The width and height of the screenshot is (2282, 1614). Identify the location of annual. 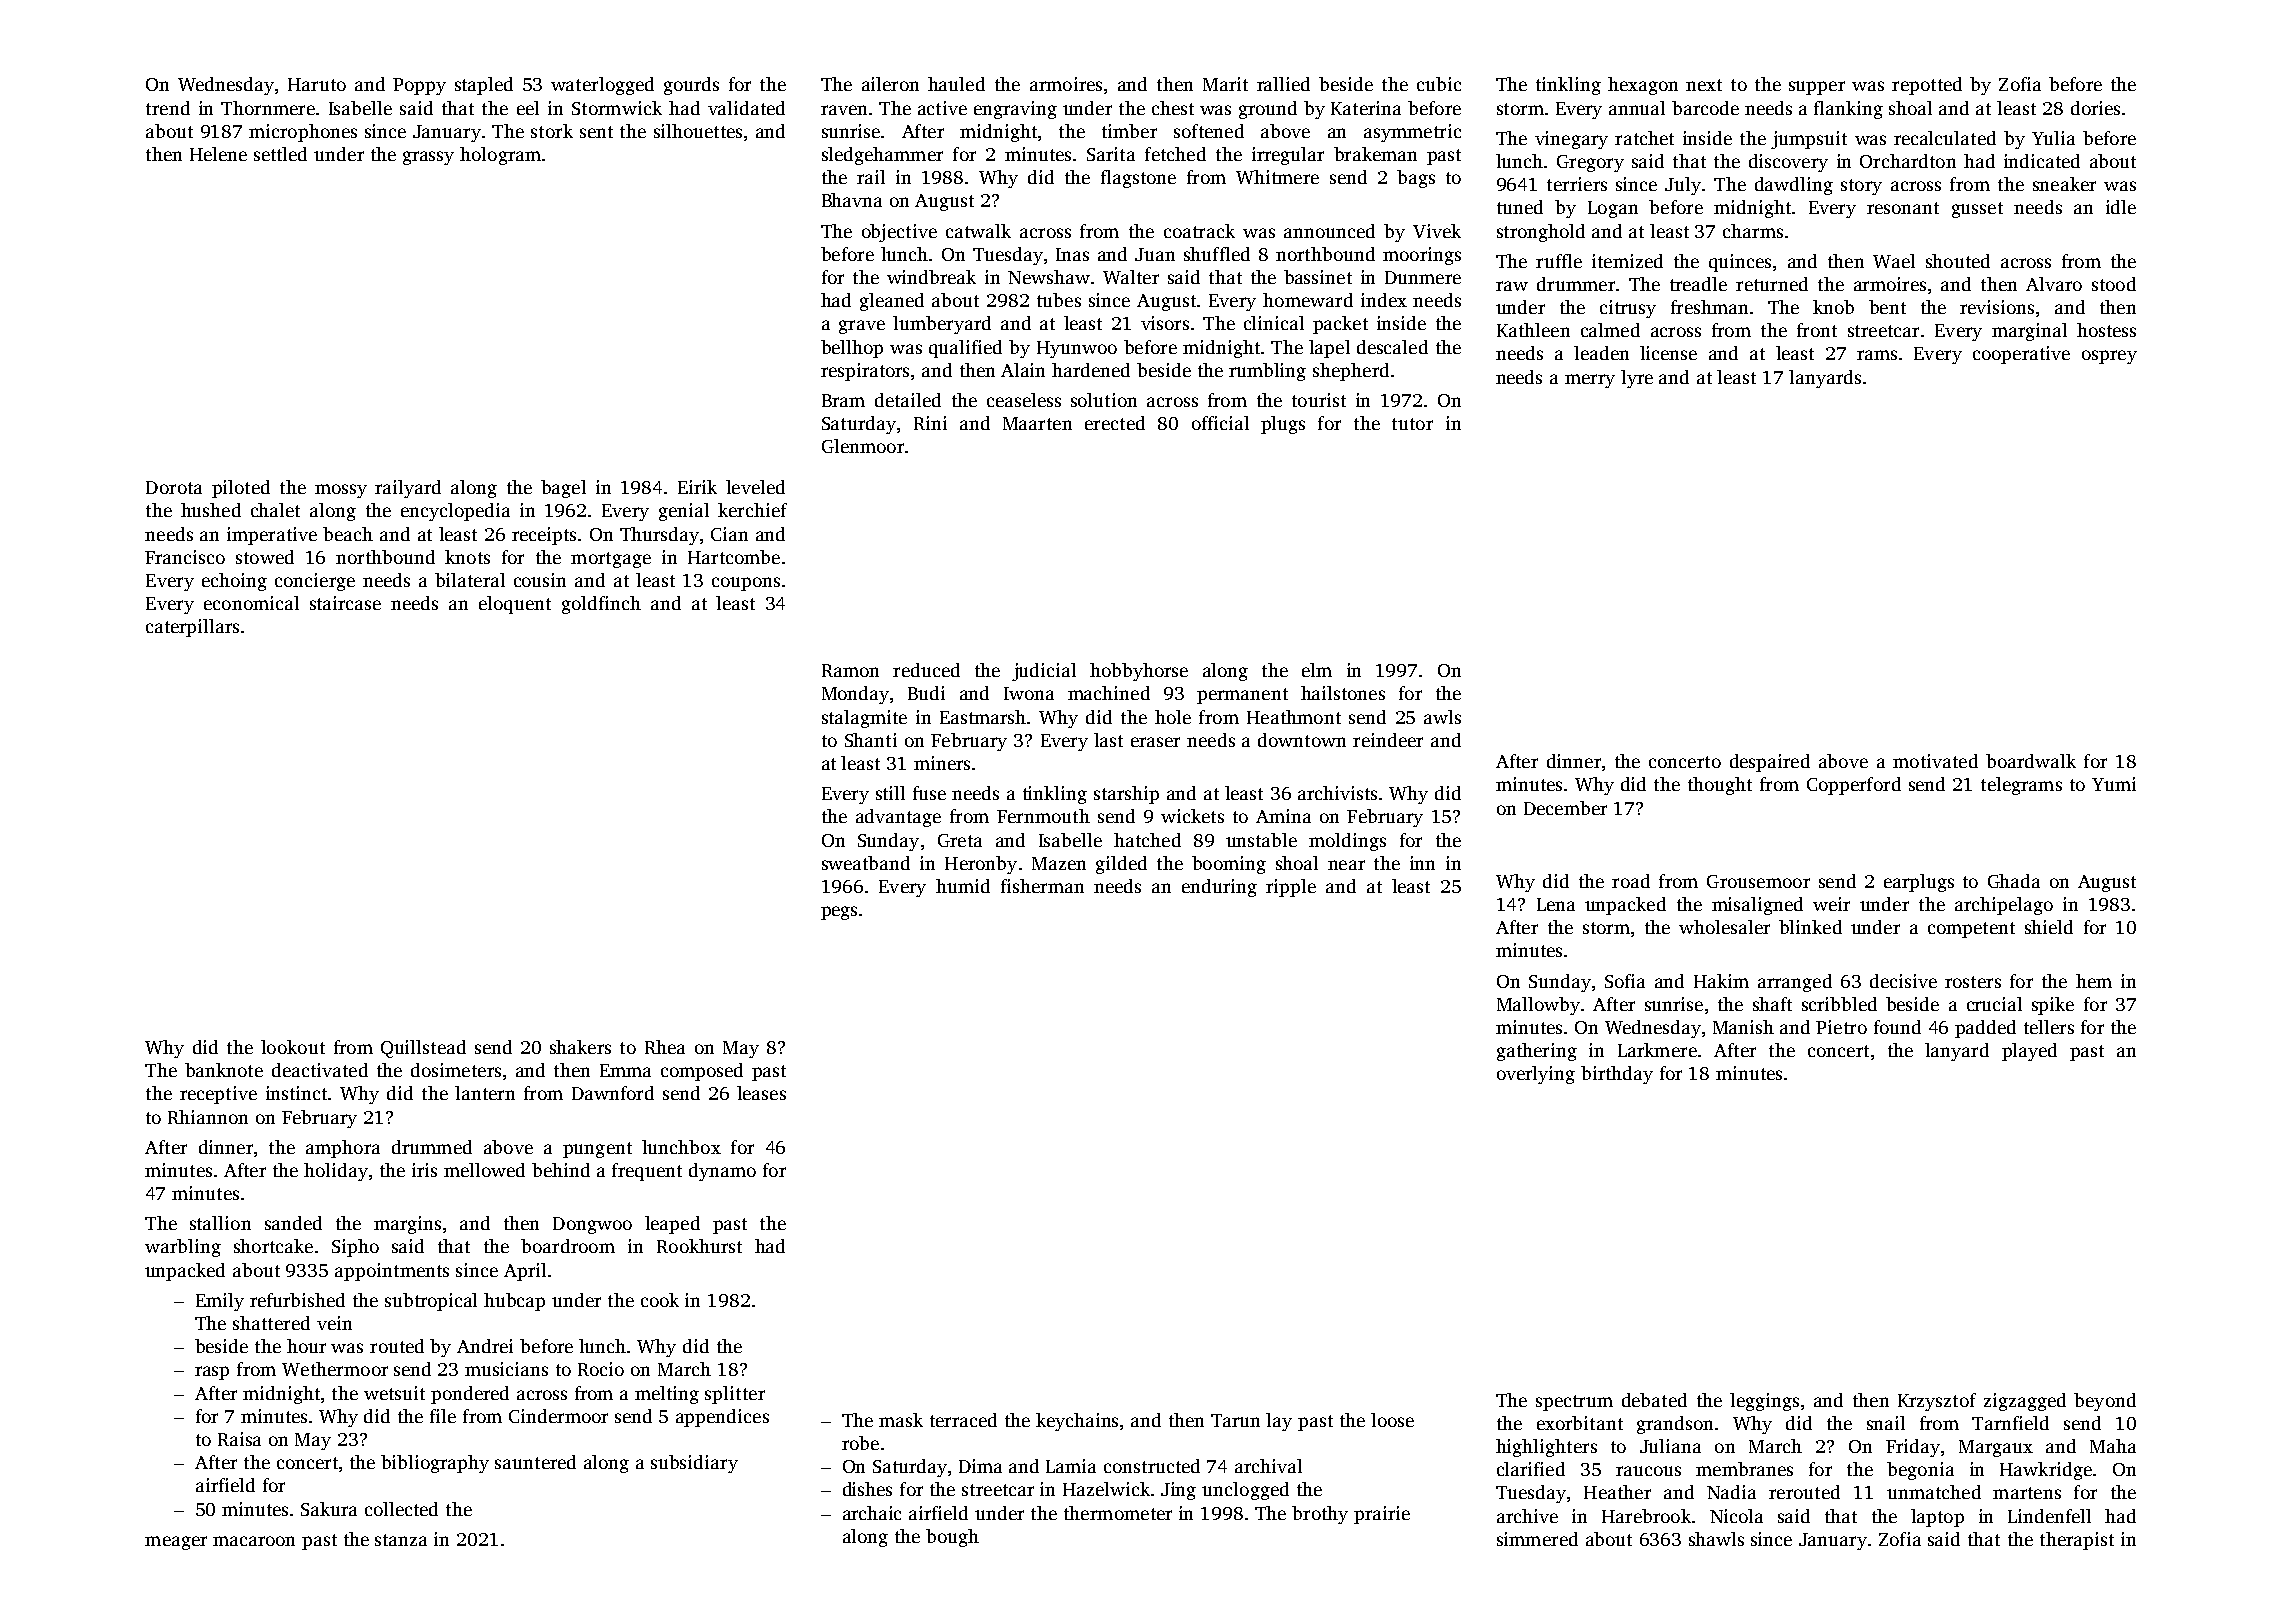
(1637, 108).
